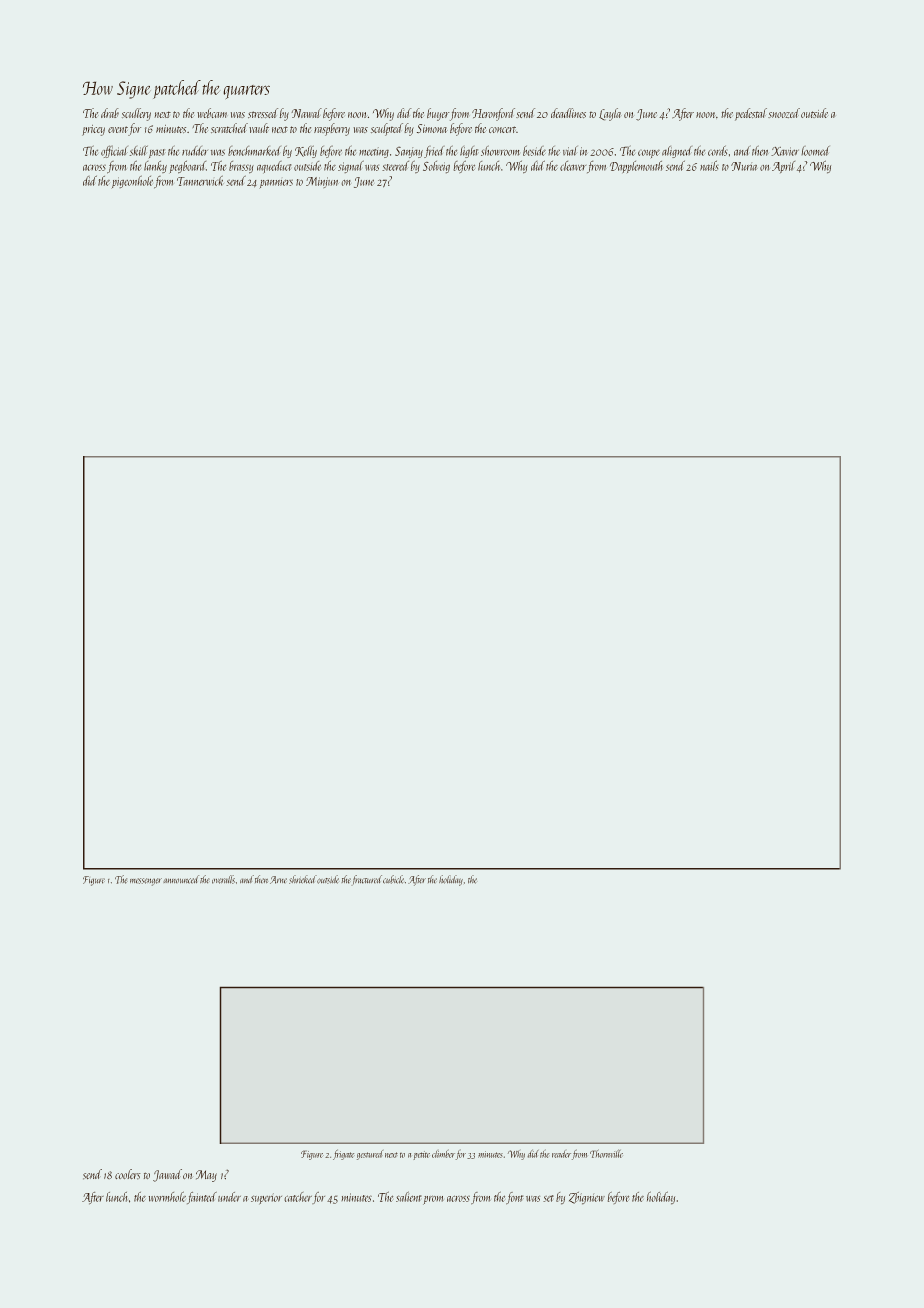 This screenshot has height=1308, width=924. What do you see at coordinates (223, 879) in the screenshot?
I see `overalls` at bounding box center [223, 879].
